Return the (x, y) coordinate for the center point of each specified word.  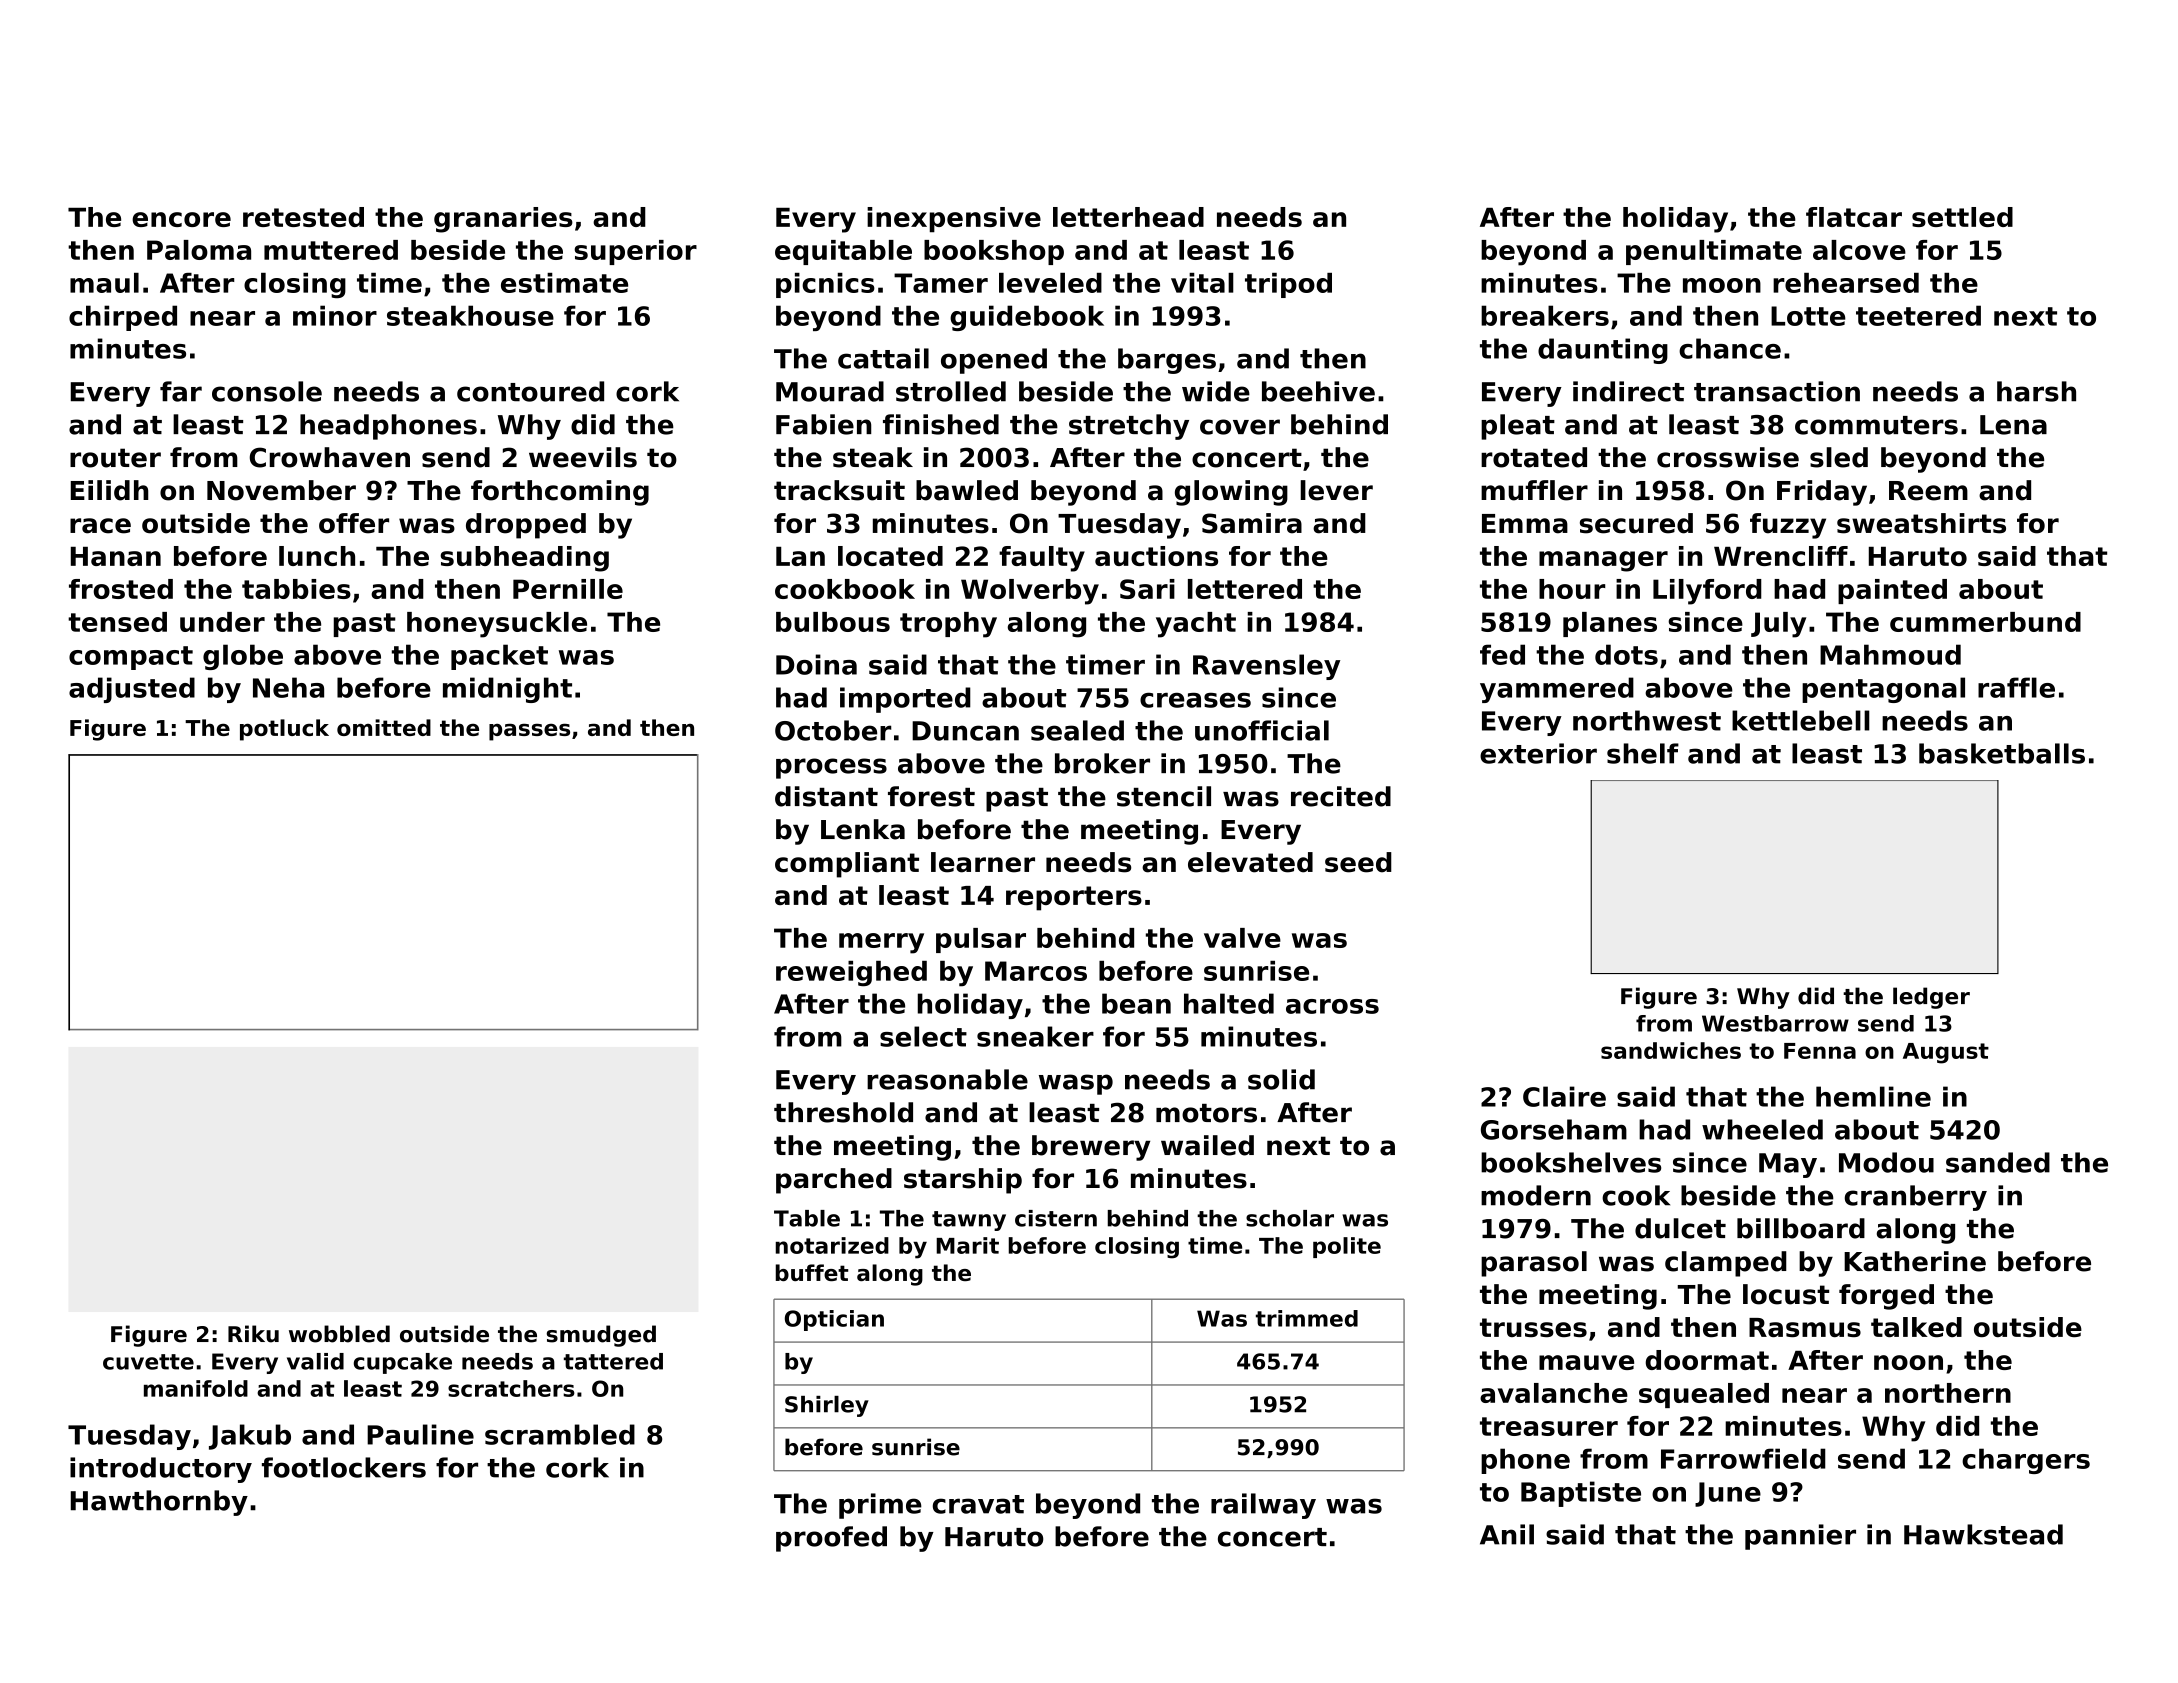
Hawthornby (159, 1503)
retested (303, 217)
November (281, 490)
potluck (284, 730)
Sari (1147, 589)
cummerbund (1985, 622)
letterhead (1128, 217)
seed (1358, 862)
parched (834, 1181)
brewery (1091, 1148)
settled (1962, 217)
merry (881, 943)
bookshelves (1571, 1162)
